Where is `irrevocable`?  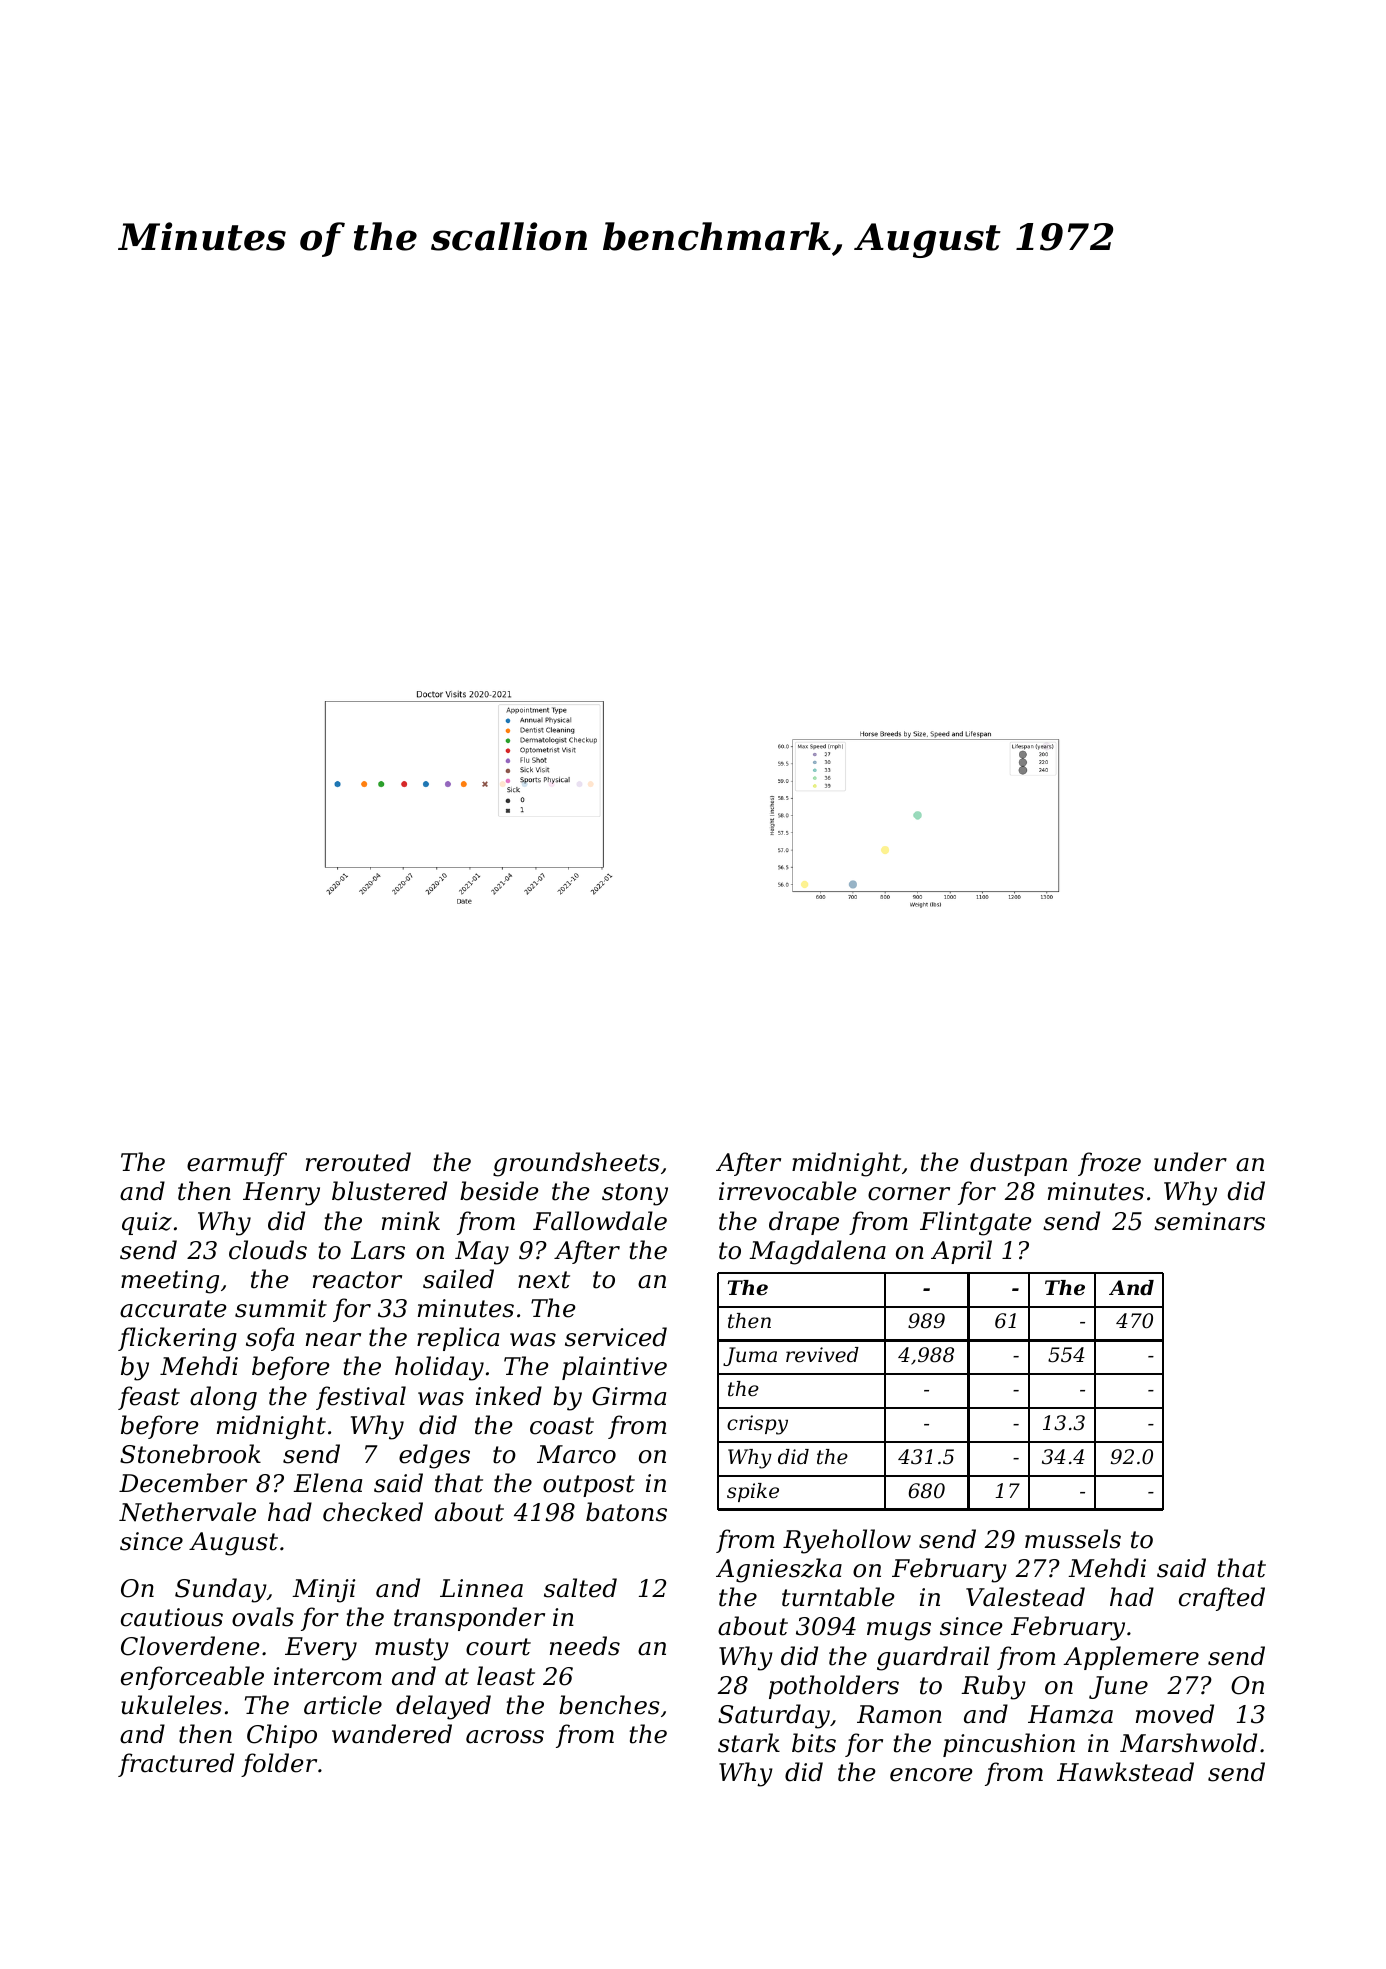 irrevocable is located at coordinates (788, 1191).
